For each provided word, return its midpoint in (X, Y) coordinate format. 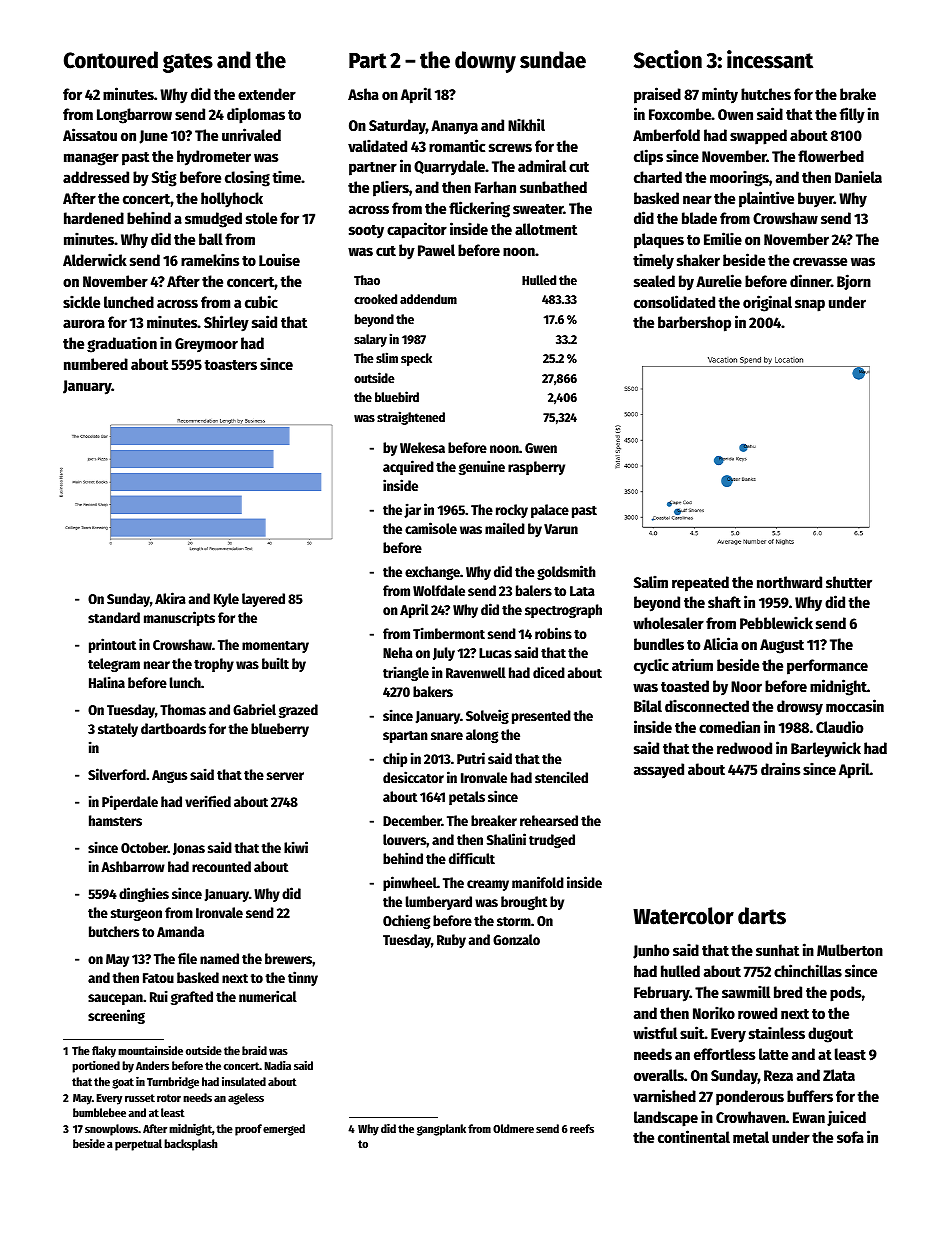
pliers (391, 188)
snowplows (111, 1130)
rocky (512, 511)
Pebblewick (776, 622)
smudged (213, 220)
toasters (230, 365)
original (767, 303)
